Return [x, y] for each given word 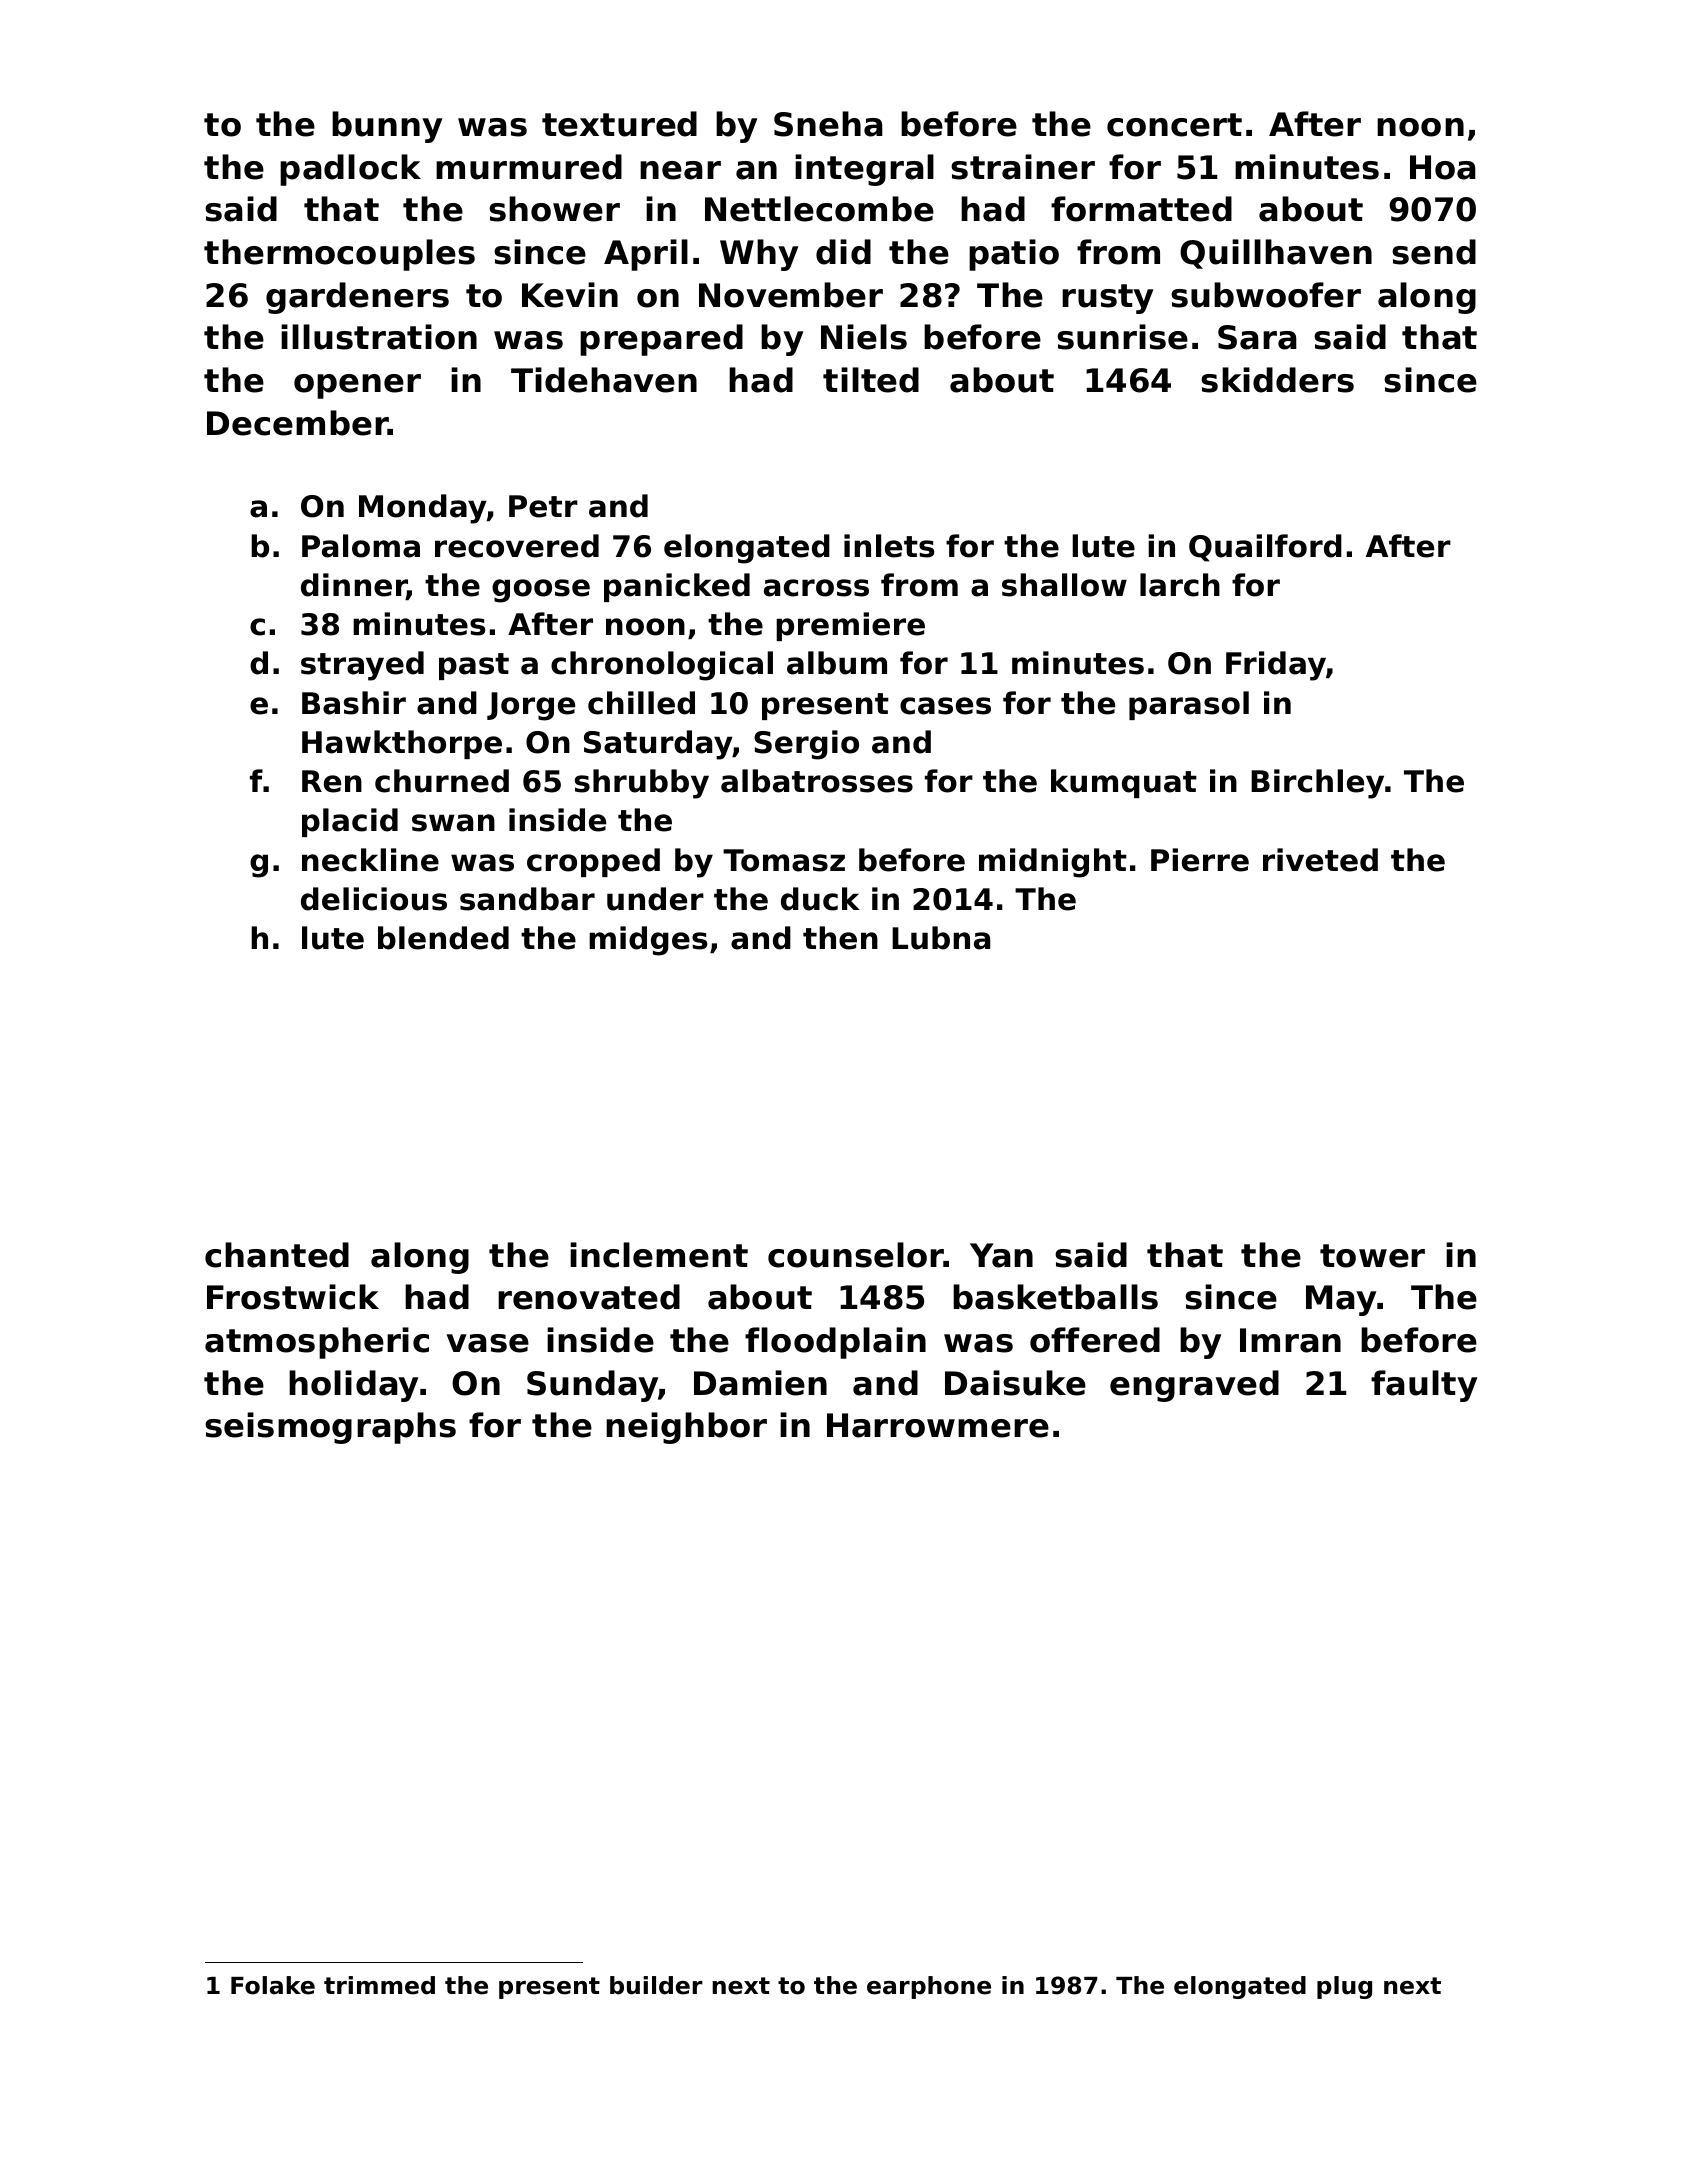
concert [1174, 125]
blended [443, 938]
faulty [1424, 1386]
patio [1014, 255]
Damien [760, 1383]
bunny [387, 127]
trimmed [379, 1985]
